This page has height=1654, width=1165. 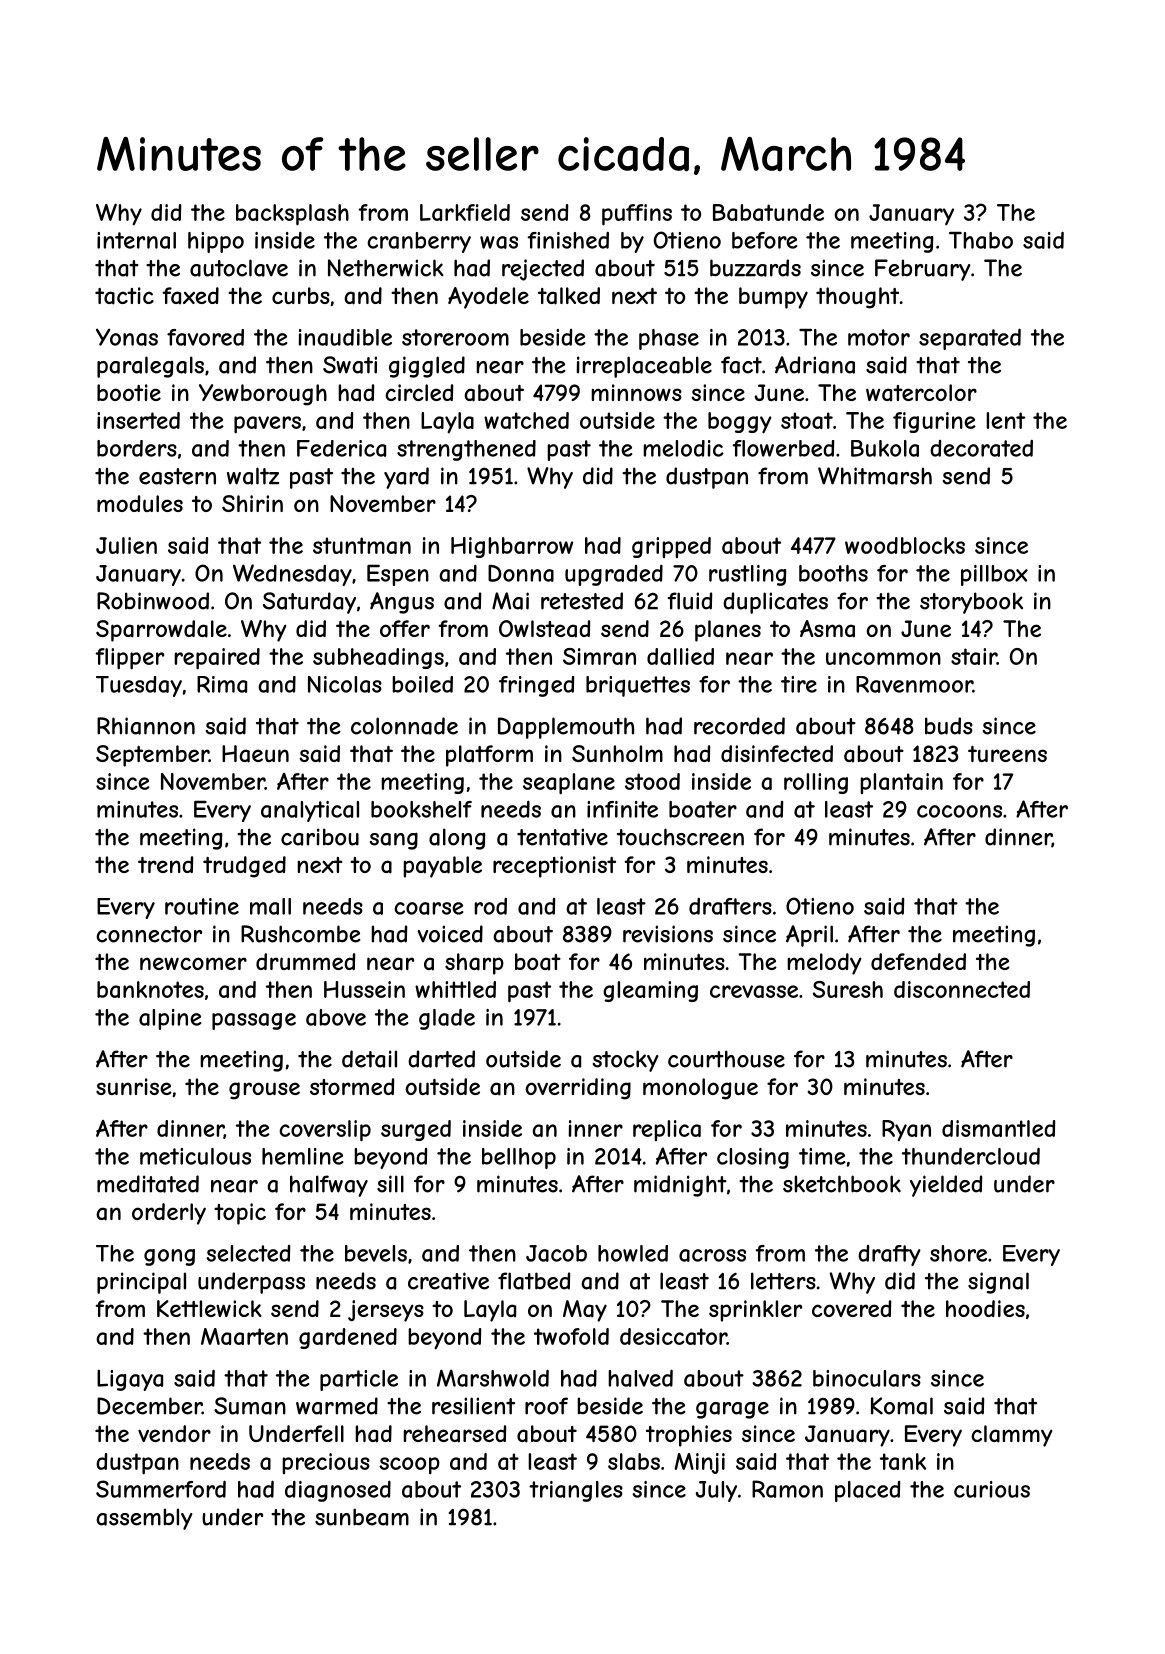 I want to click on bumpy, so click(x=773, y=298).
